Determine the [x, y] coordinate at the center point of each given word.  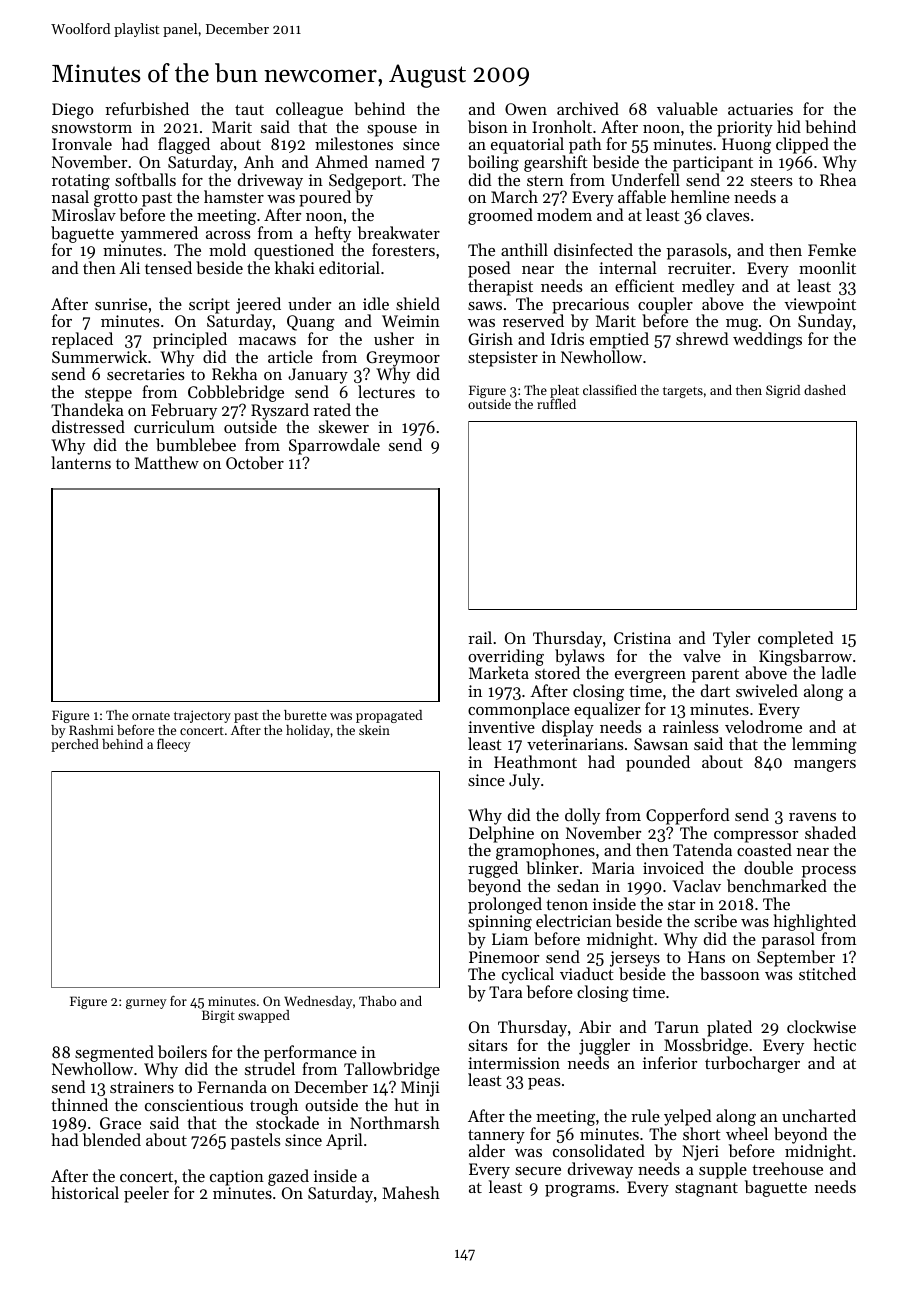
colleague [309, 110]
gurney [146, 1004]
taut [249, 110]
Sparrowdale [334, 446]
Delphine [501, 835]
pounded [658, 763]
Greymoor [403, 359]
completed [795, 639]
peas [544, 1084]
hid [789, 126]
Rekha [234, 373]
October [255, 462]
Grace [120, 1123]
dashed [825, 390]
